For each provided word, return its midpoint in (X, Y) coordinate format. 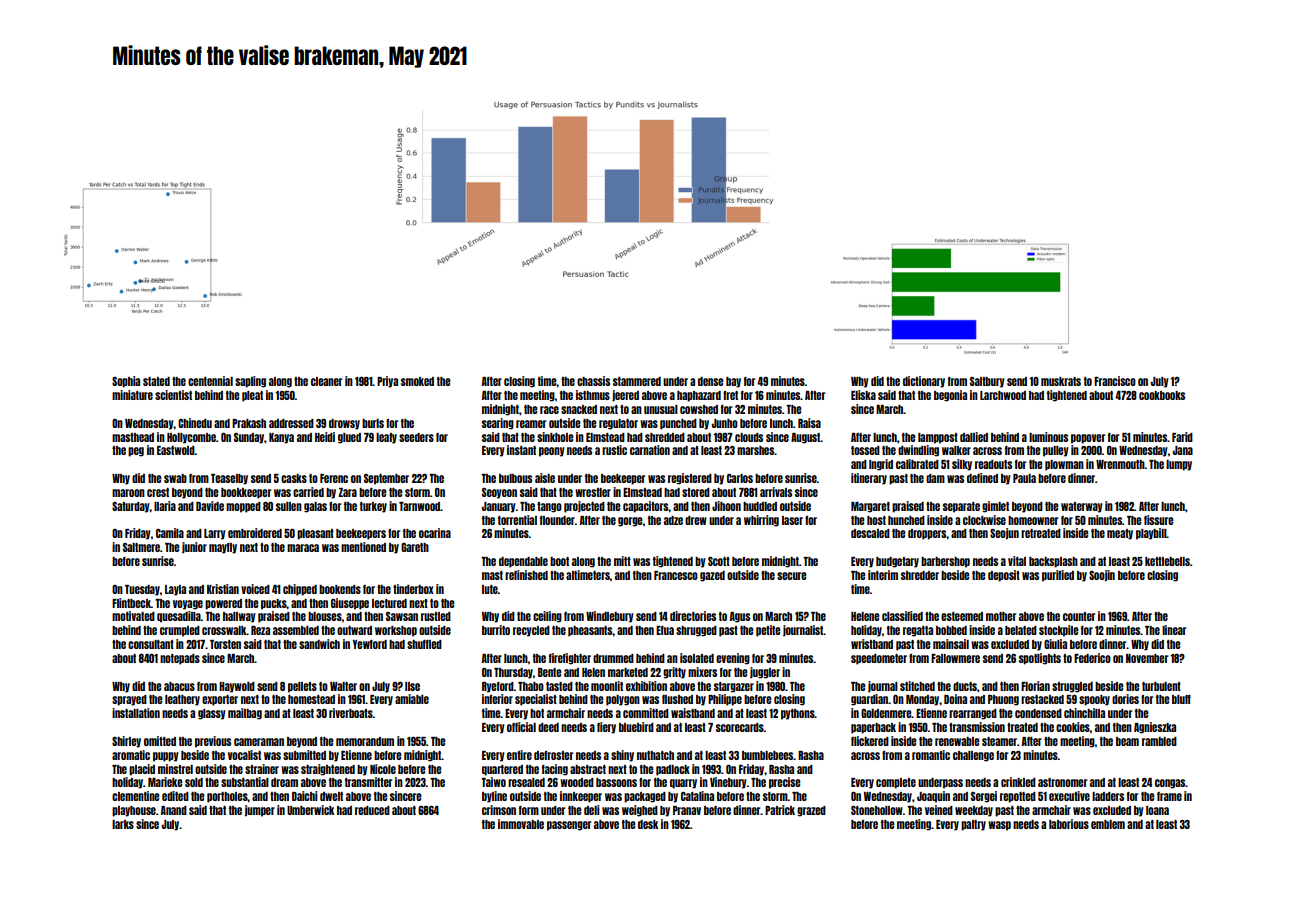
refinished (526, 575)
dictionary (924, 382)
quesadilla (179, 617)
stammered (637, 381)
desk (648, 824)
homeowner (1033, 520)
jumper (259, 811)
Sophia (126, 382)
